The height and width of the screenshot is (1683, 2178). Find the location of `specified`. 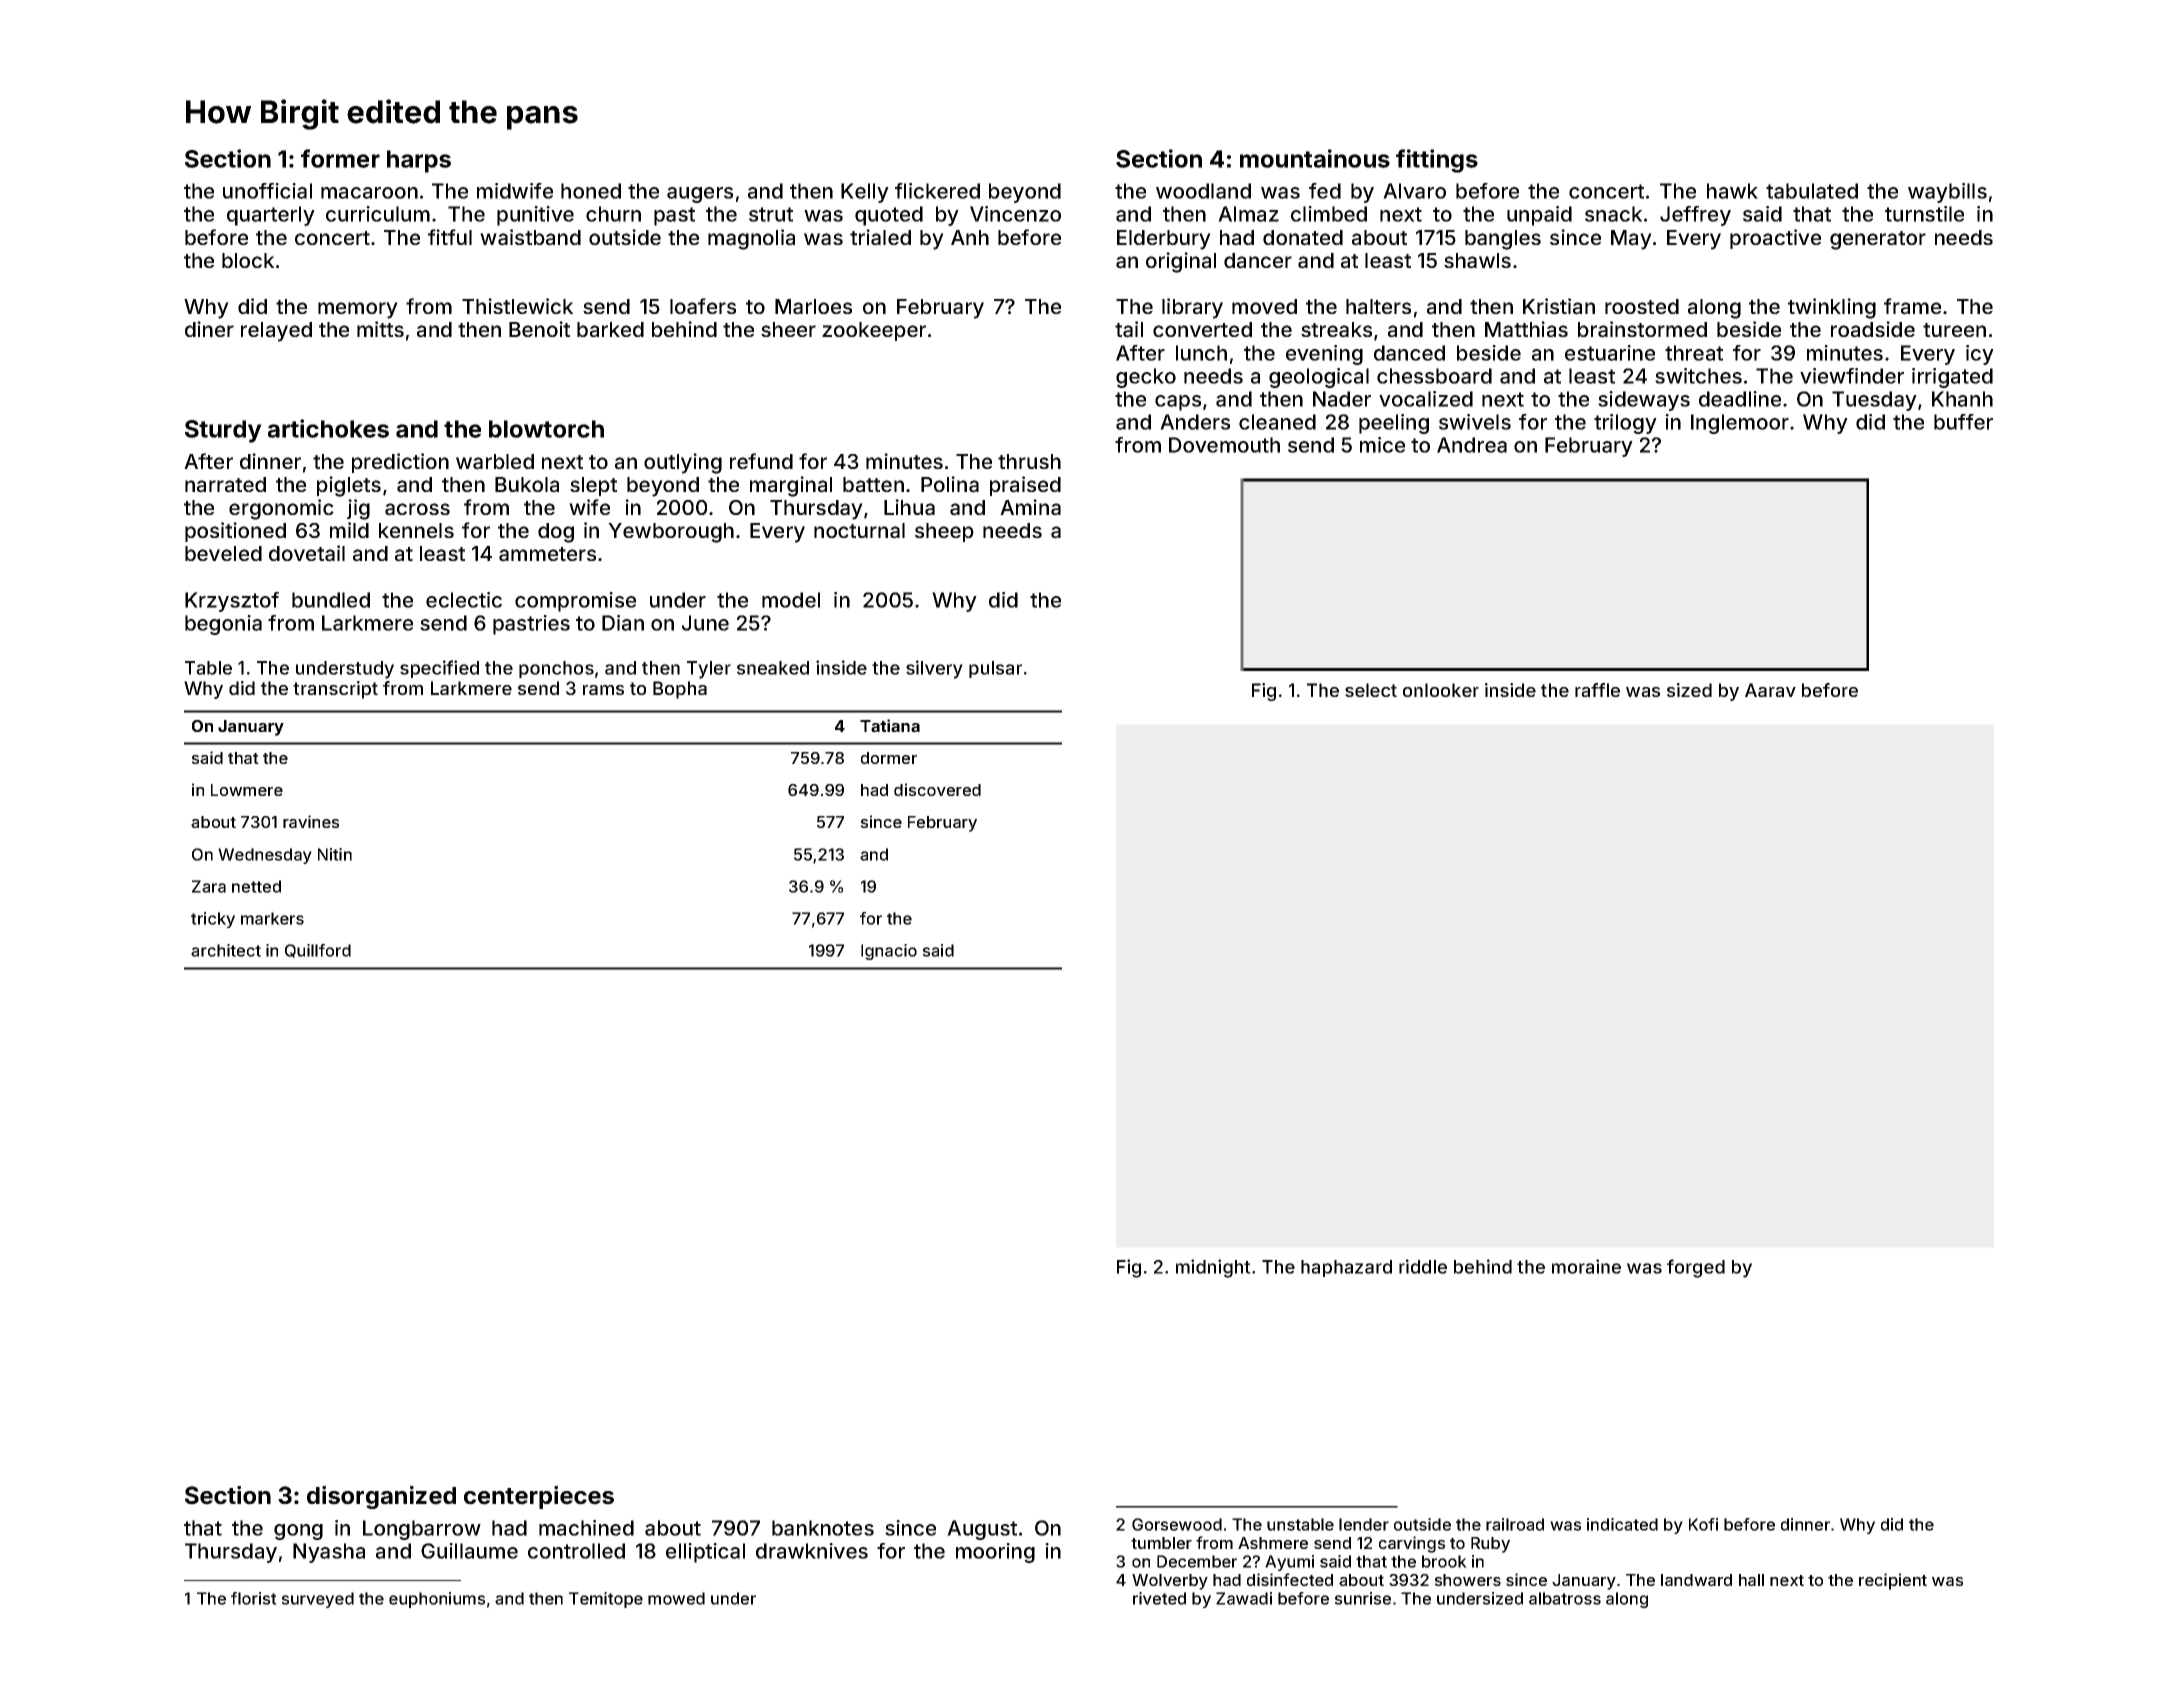

specified is located at coordinates (439, 669).
